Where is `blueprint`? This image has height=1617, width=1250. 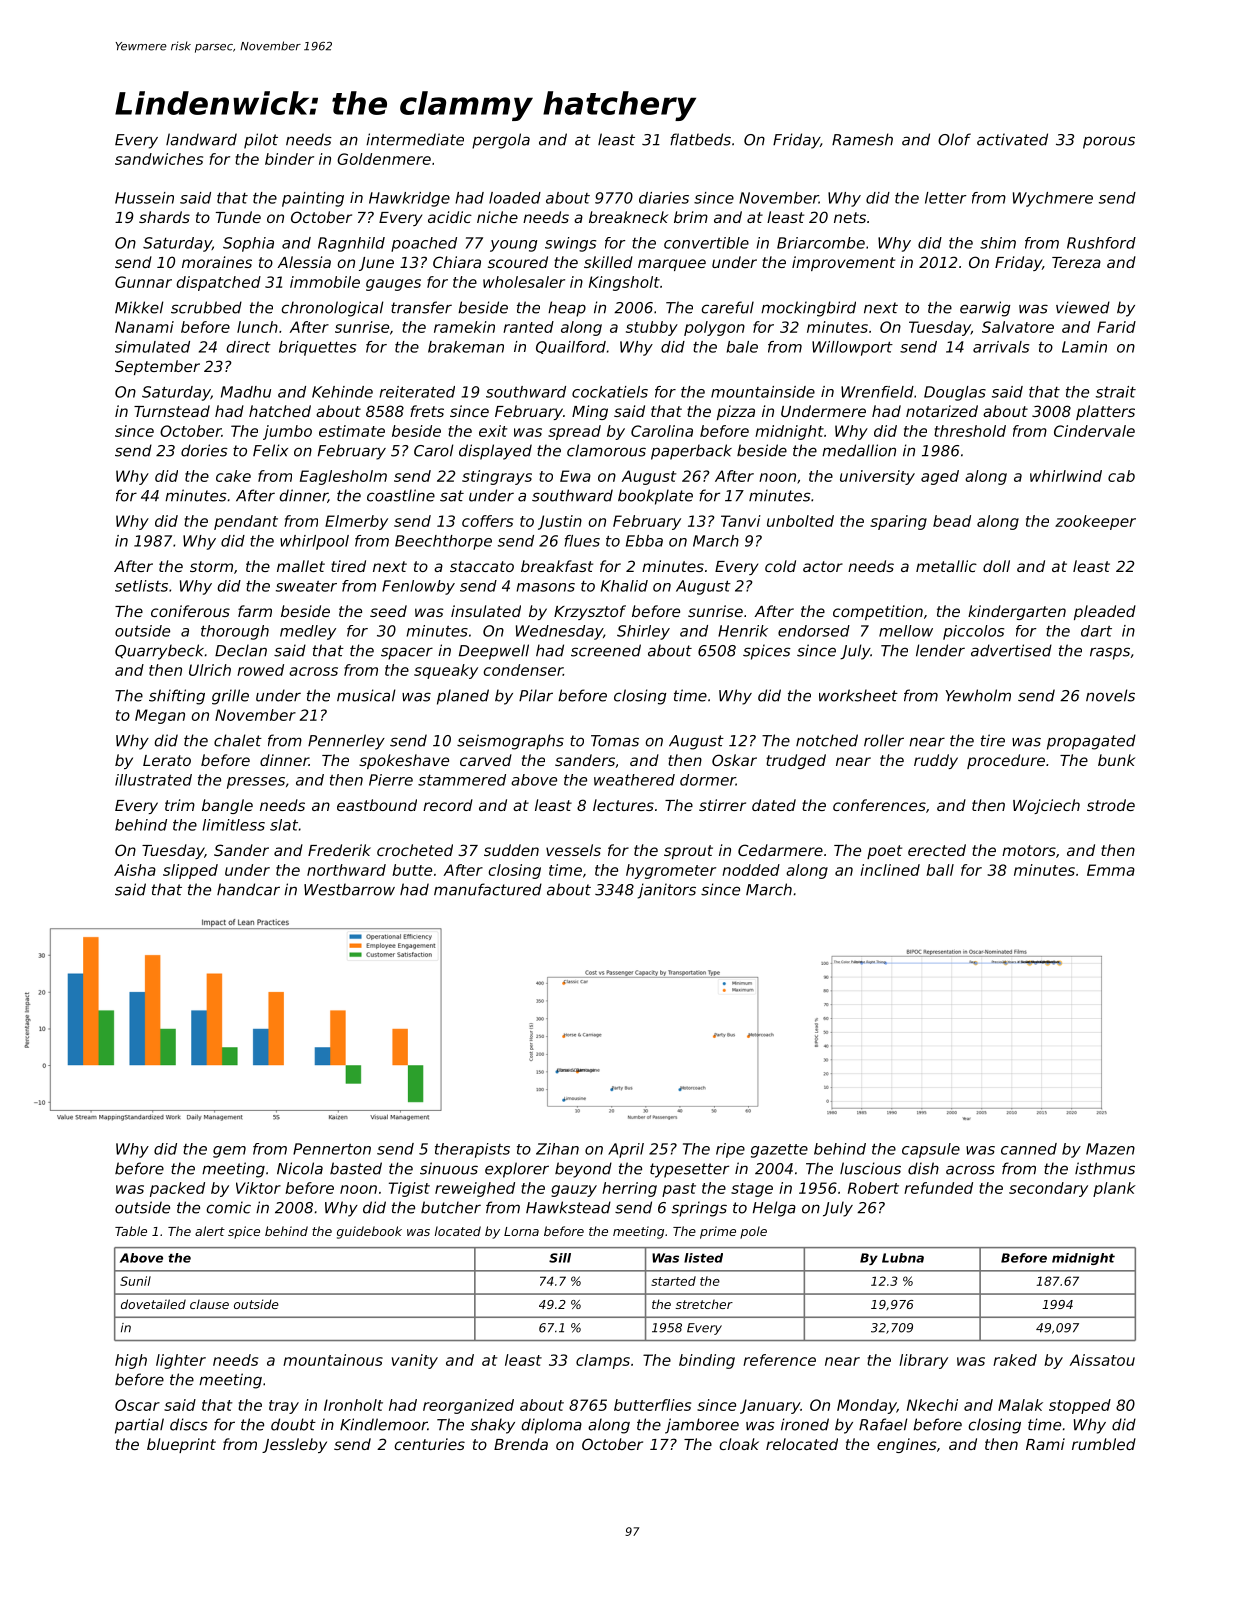 blueprint is located at coordinates (181, 1445).
